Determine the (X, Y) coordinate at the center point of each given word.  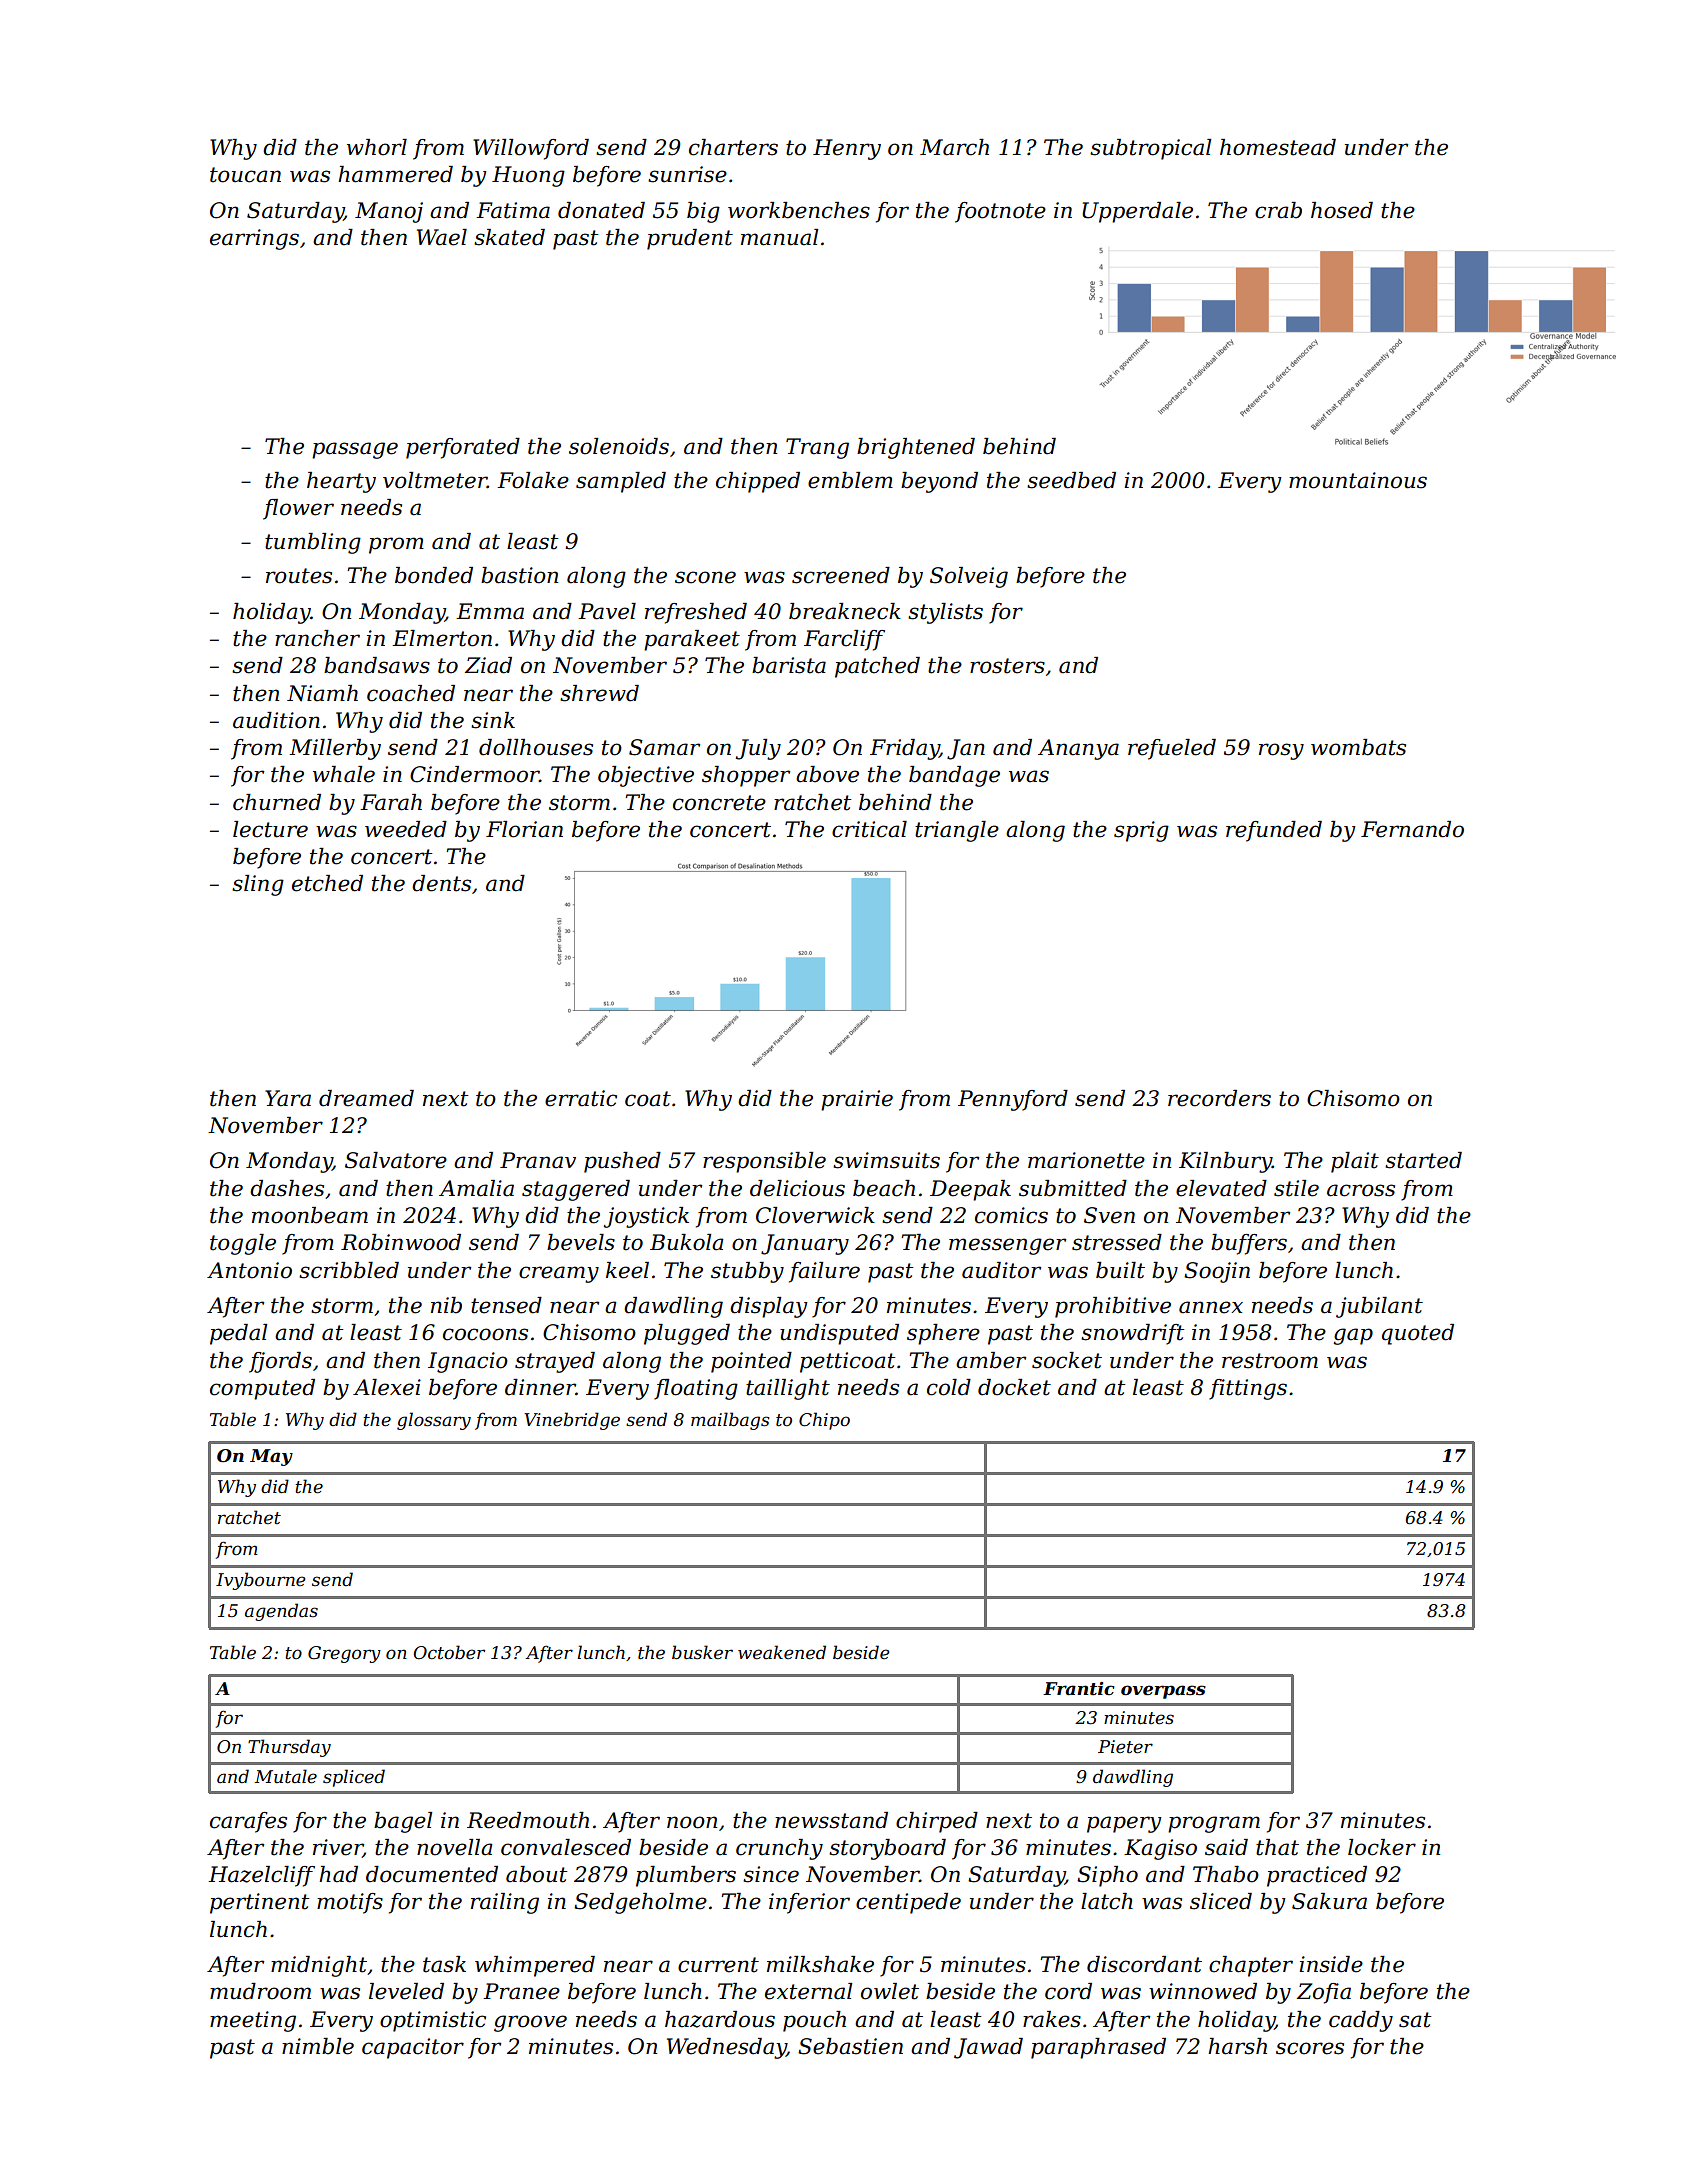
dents (441, 883)
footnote (1000, 212)
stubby (747, 1272)
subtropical (1150, 149)
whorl (377, 147)
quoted (1418, 1334)
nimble (318, 2046)
